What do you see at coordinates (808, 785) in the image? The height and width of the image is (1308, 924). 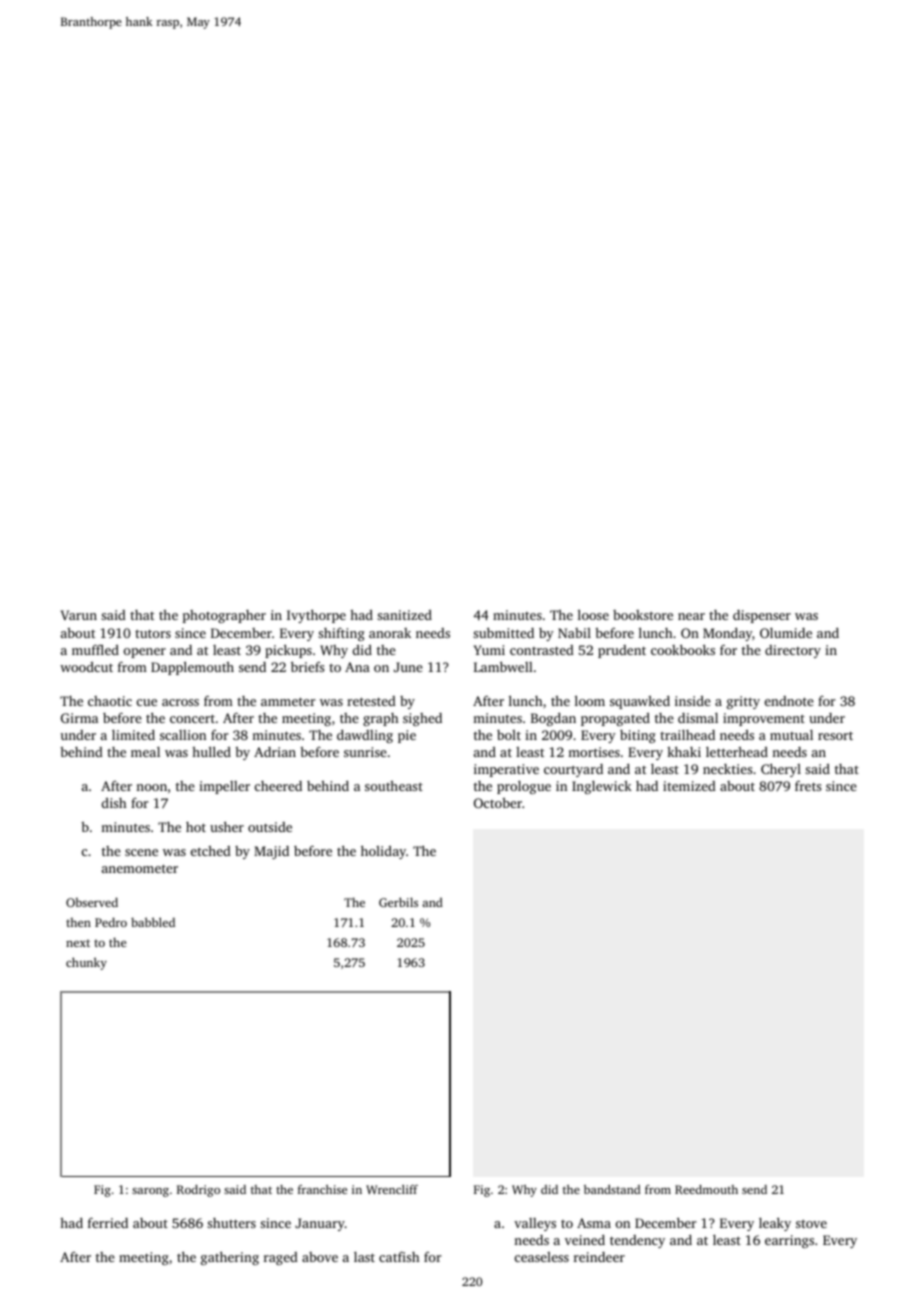 I see `frets` at bounding box center [808, 785].
